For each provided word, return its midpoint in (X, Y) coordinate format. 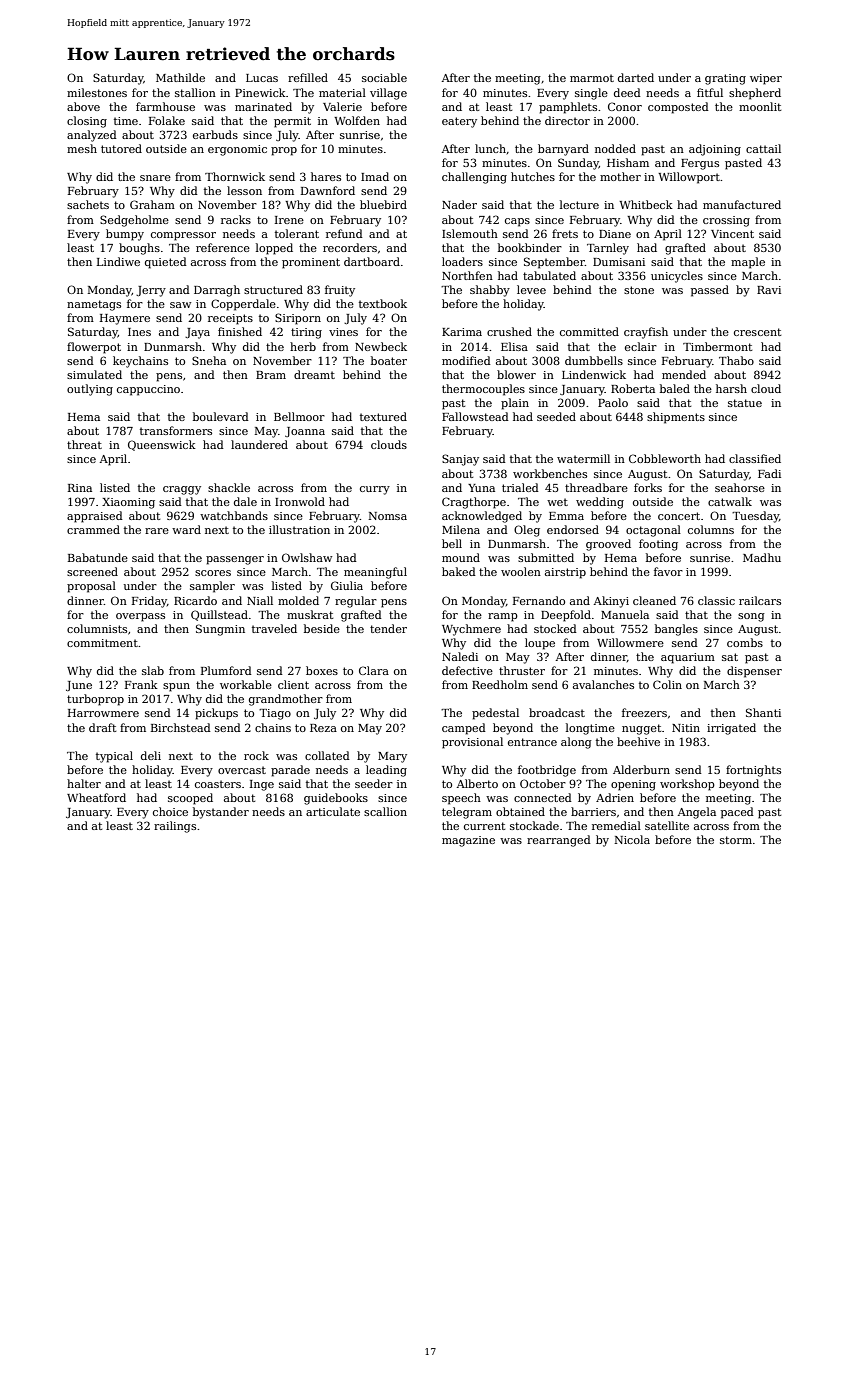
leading (386, 771)
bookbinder (530, 247)
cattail (763, 148)
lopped (274, 249)
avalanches (603, 684)
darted (636, 77)
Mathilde (180, 77)
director (567, 120)
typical (114, 757)
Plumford (226, 670)
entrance (532, 742)
